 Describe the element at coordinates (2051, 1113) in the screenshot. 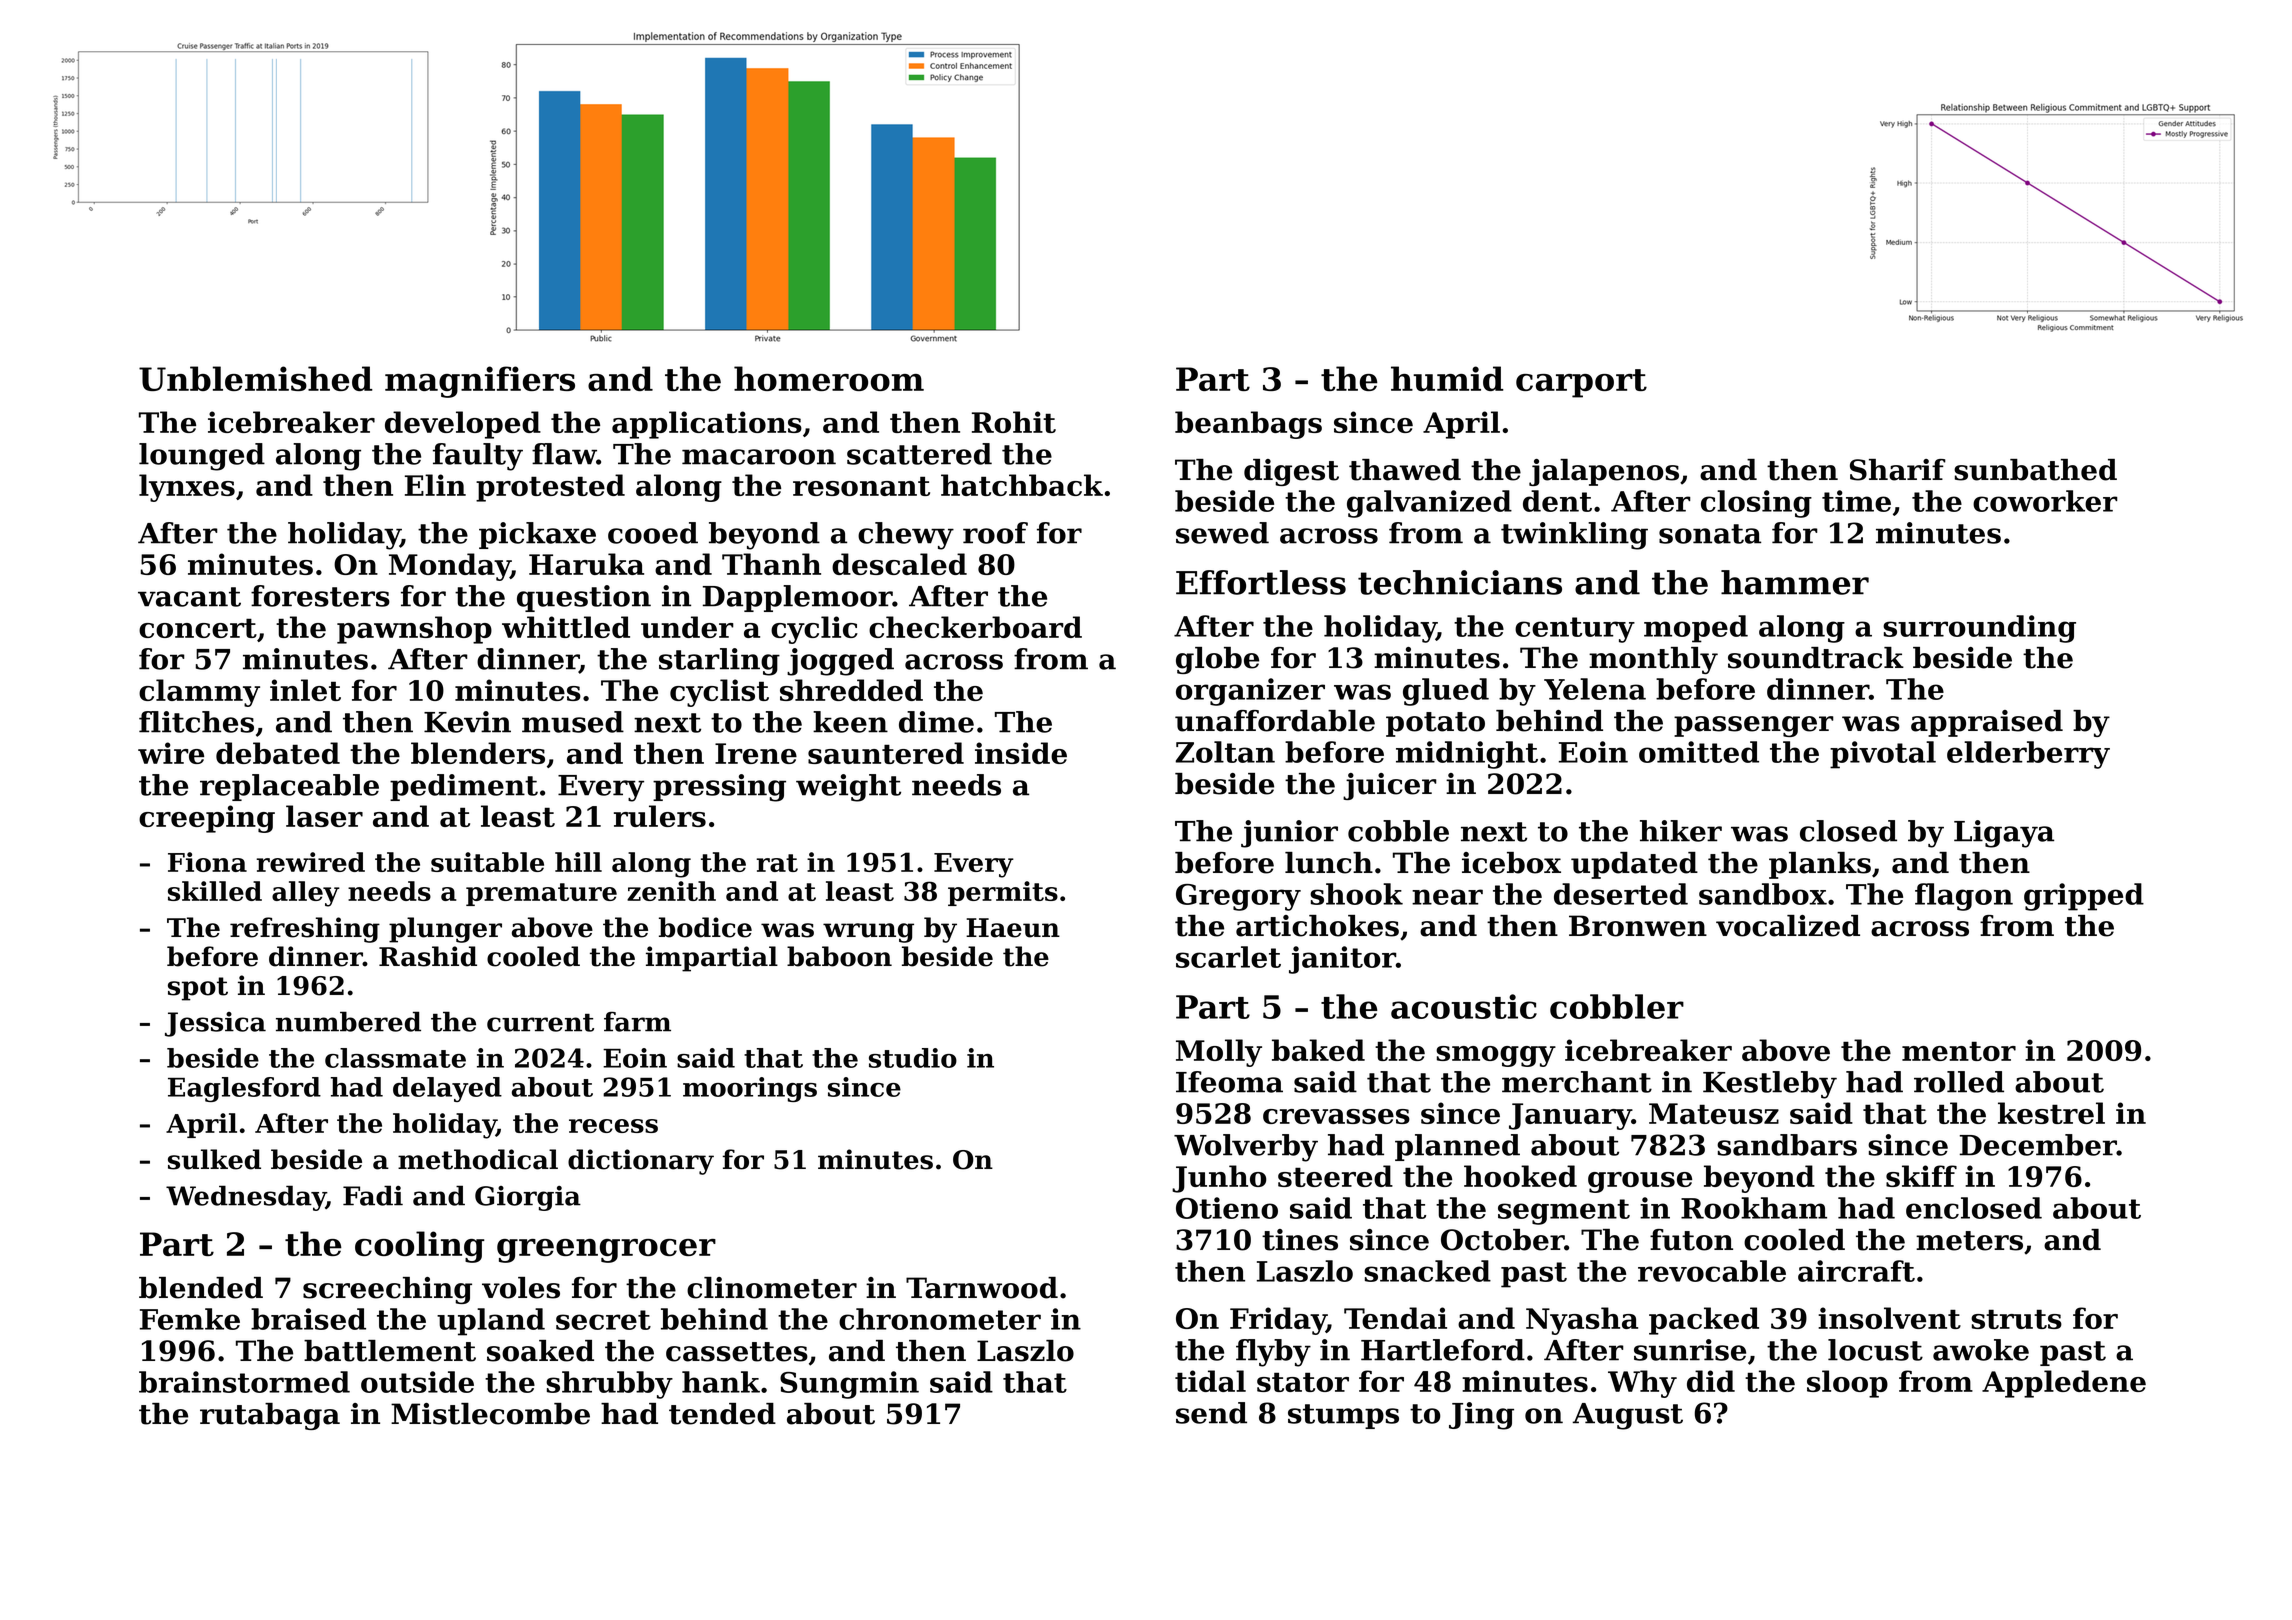

I see `kestrel` at that location.
